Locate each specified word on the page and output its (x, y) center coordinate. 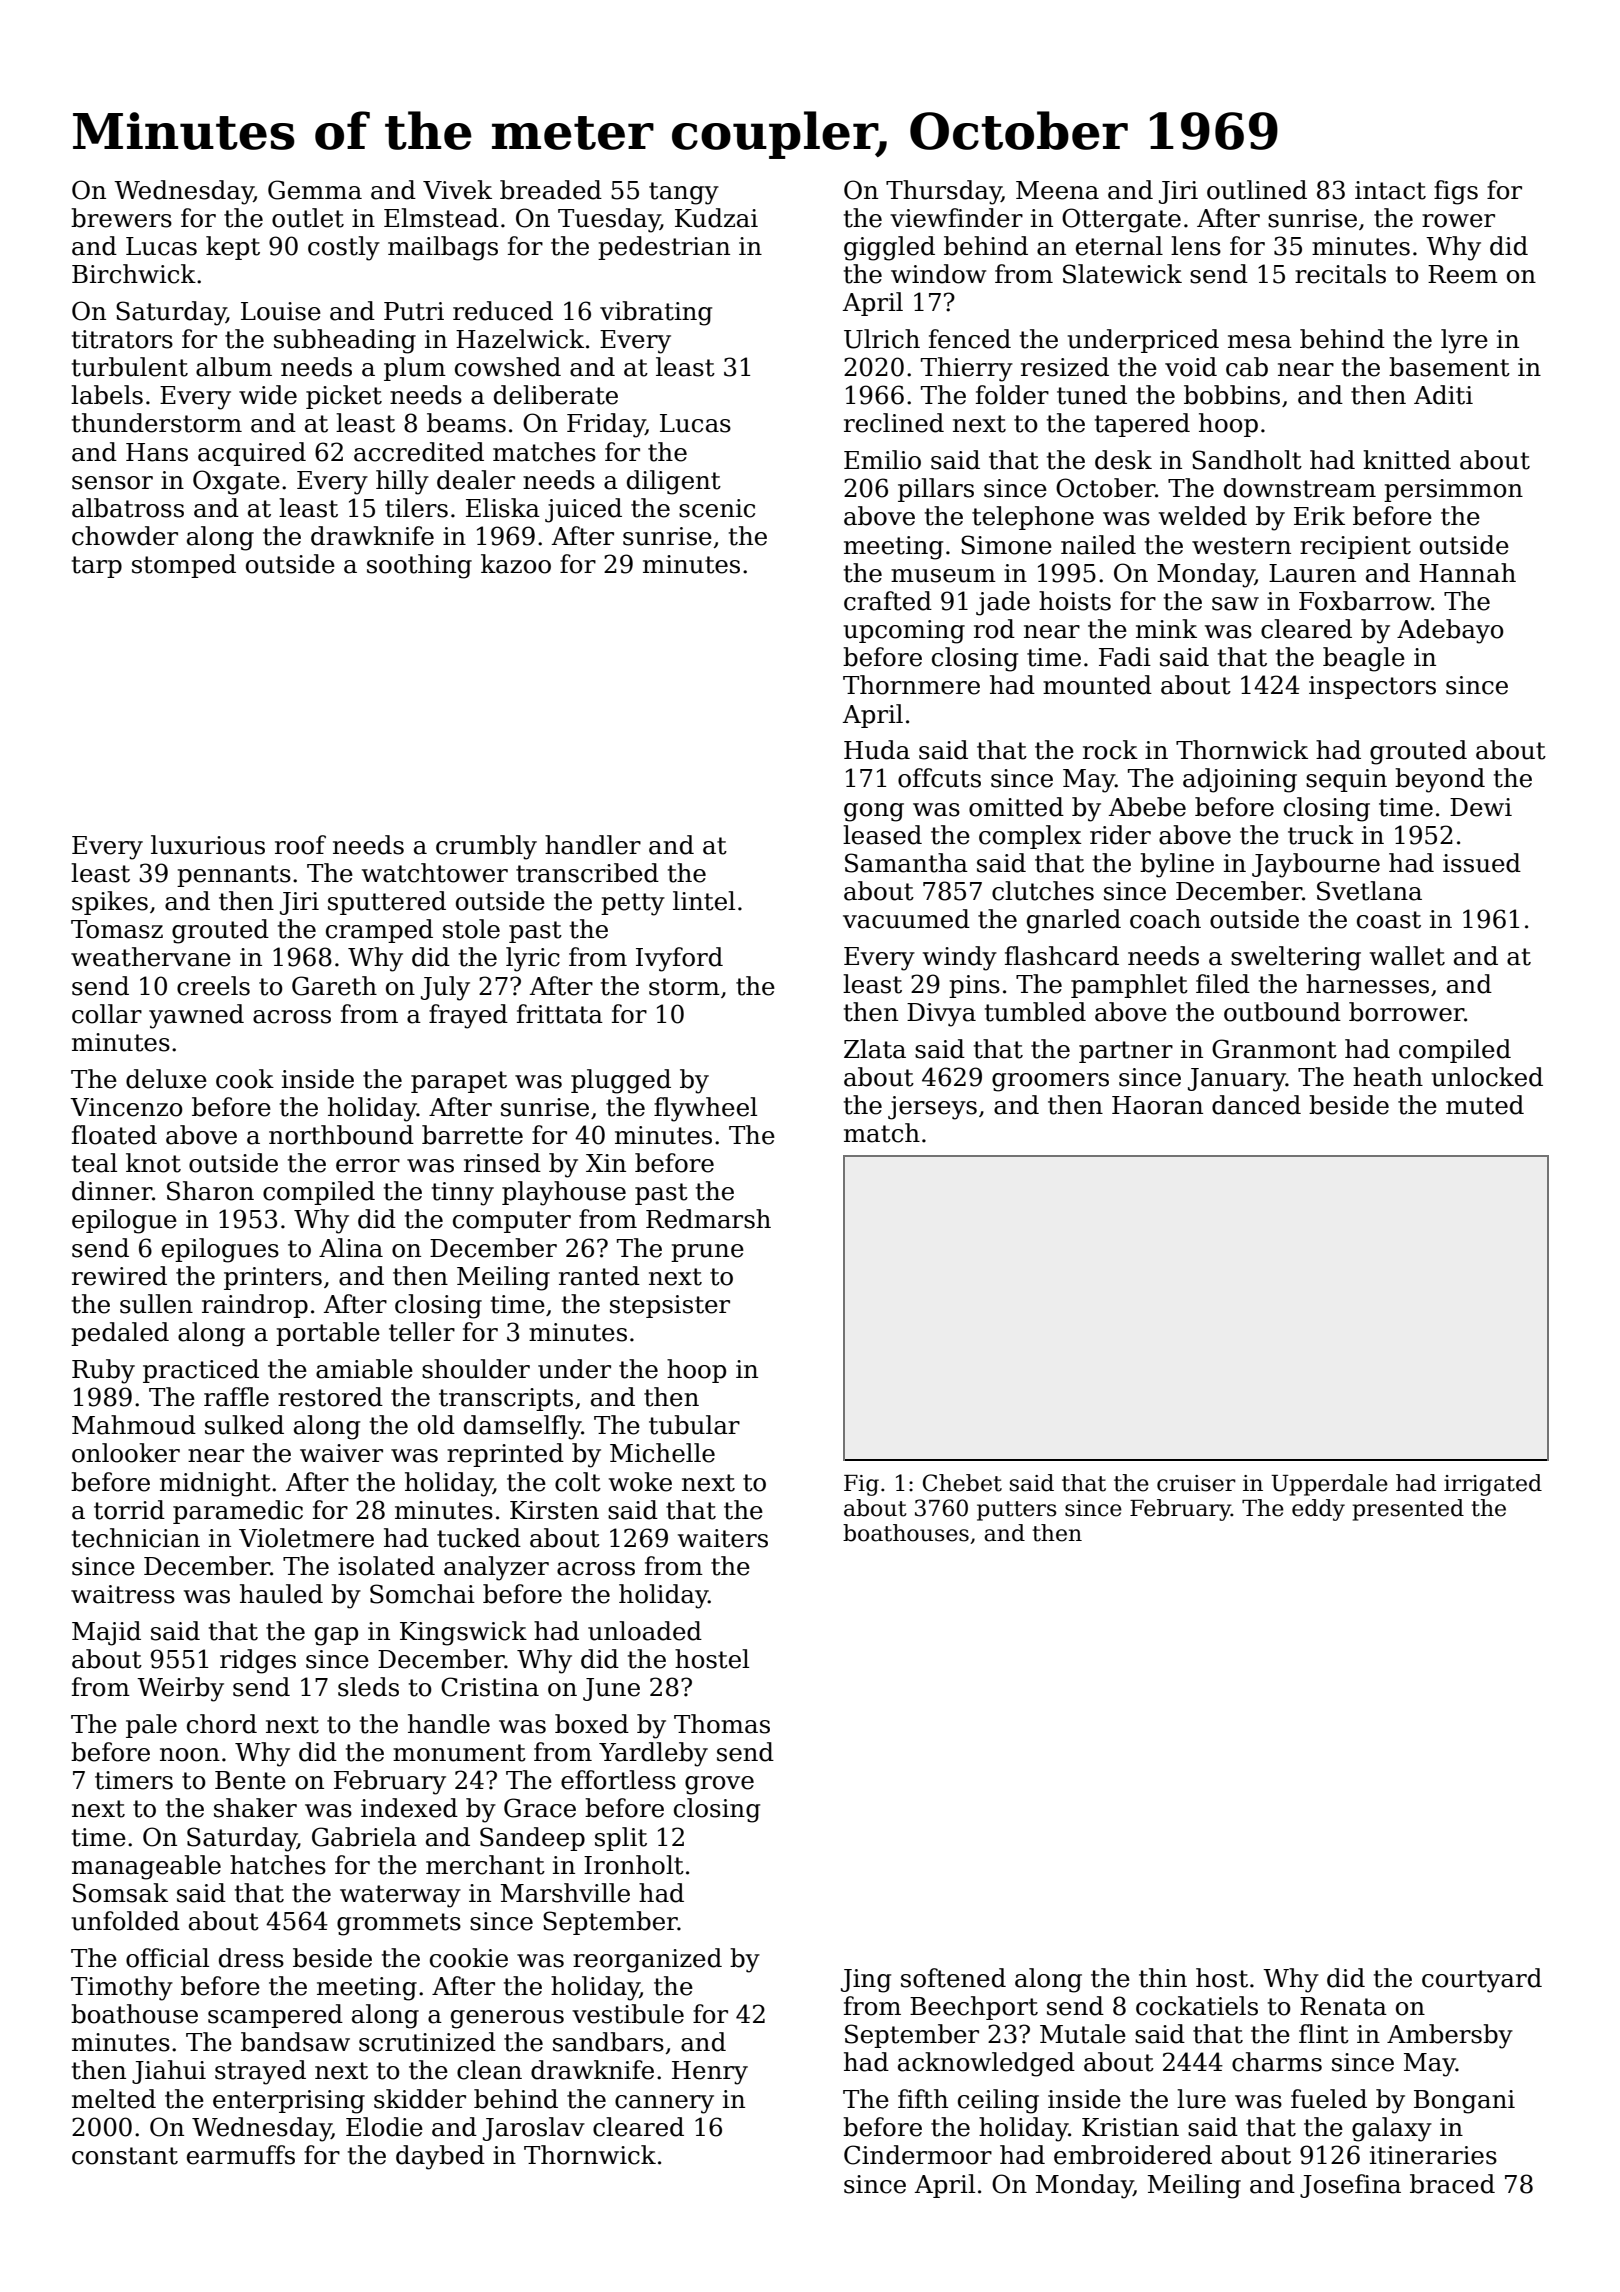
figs (1456, 192)
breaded (551, 190)
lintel (704, 901)
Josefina (1350, 2186)
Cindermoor (918, 2155)
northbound (341, 1135)
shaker (255, 1808)
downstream (1300, 488)
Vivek (457, 190)
